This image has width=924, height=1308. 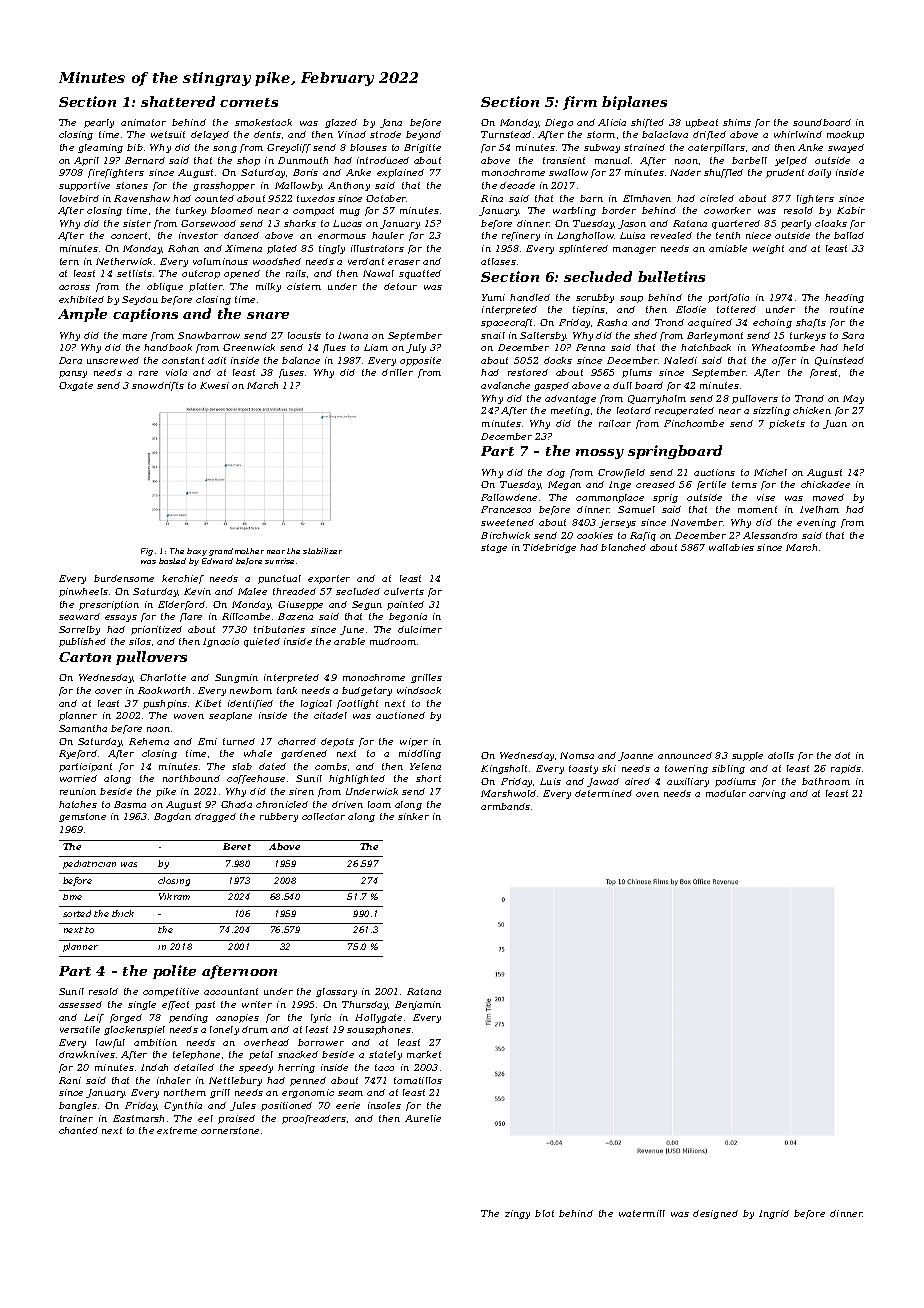 I want to click on tiepins, so click(x=589, y=310).
